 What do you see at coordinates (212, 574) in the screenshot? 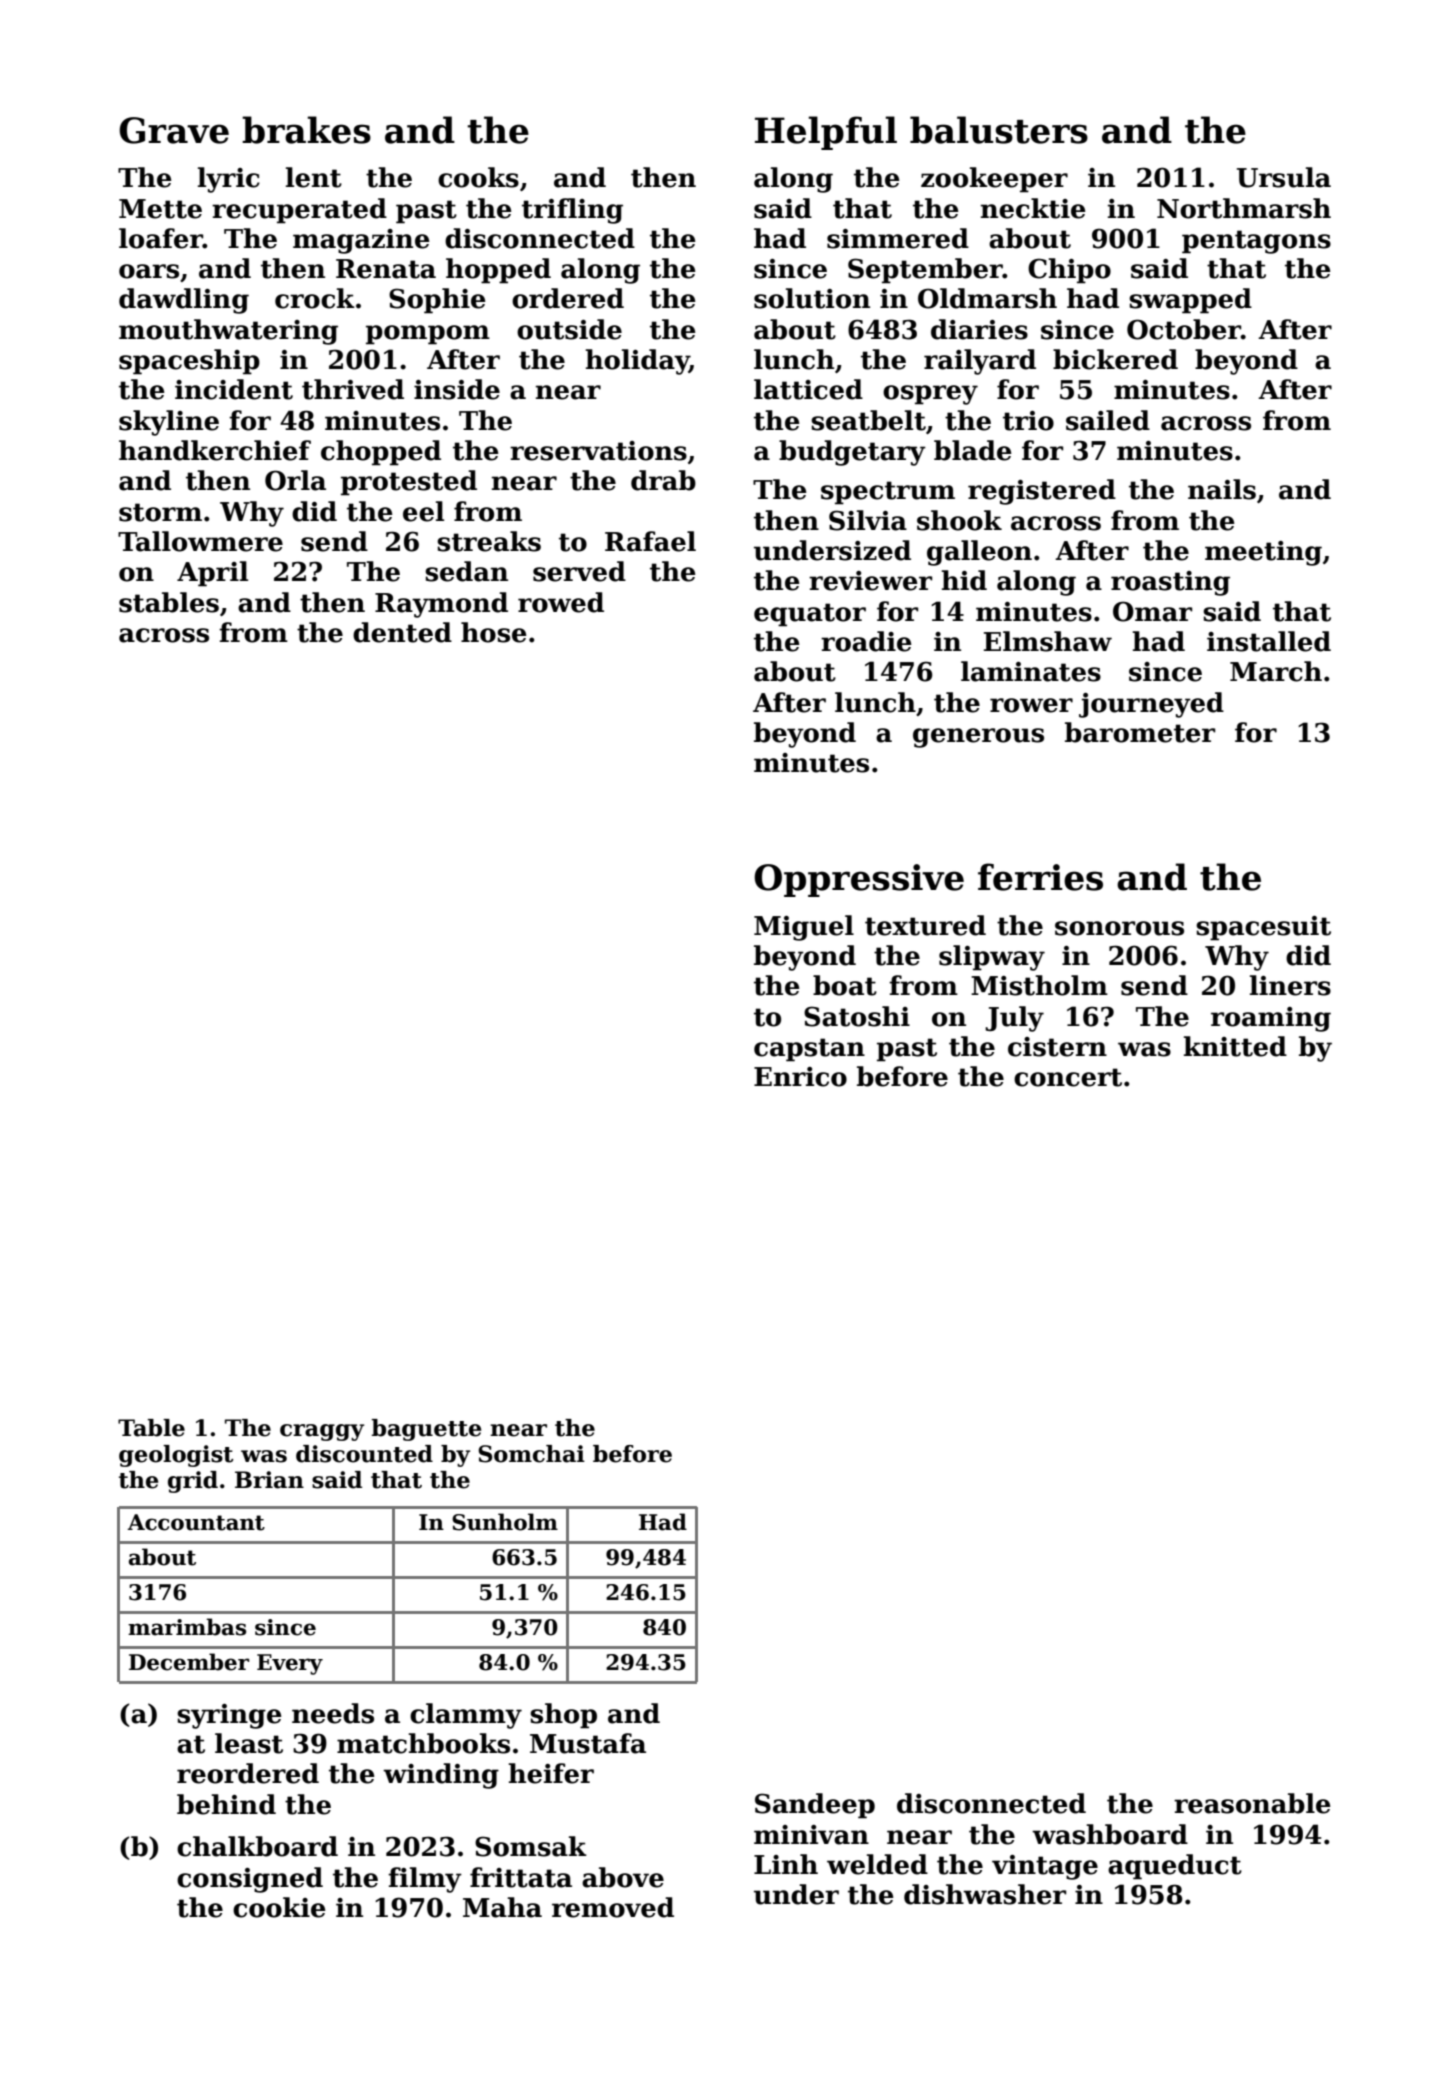
I see `April` at bounding box center [212, 574].
